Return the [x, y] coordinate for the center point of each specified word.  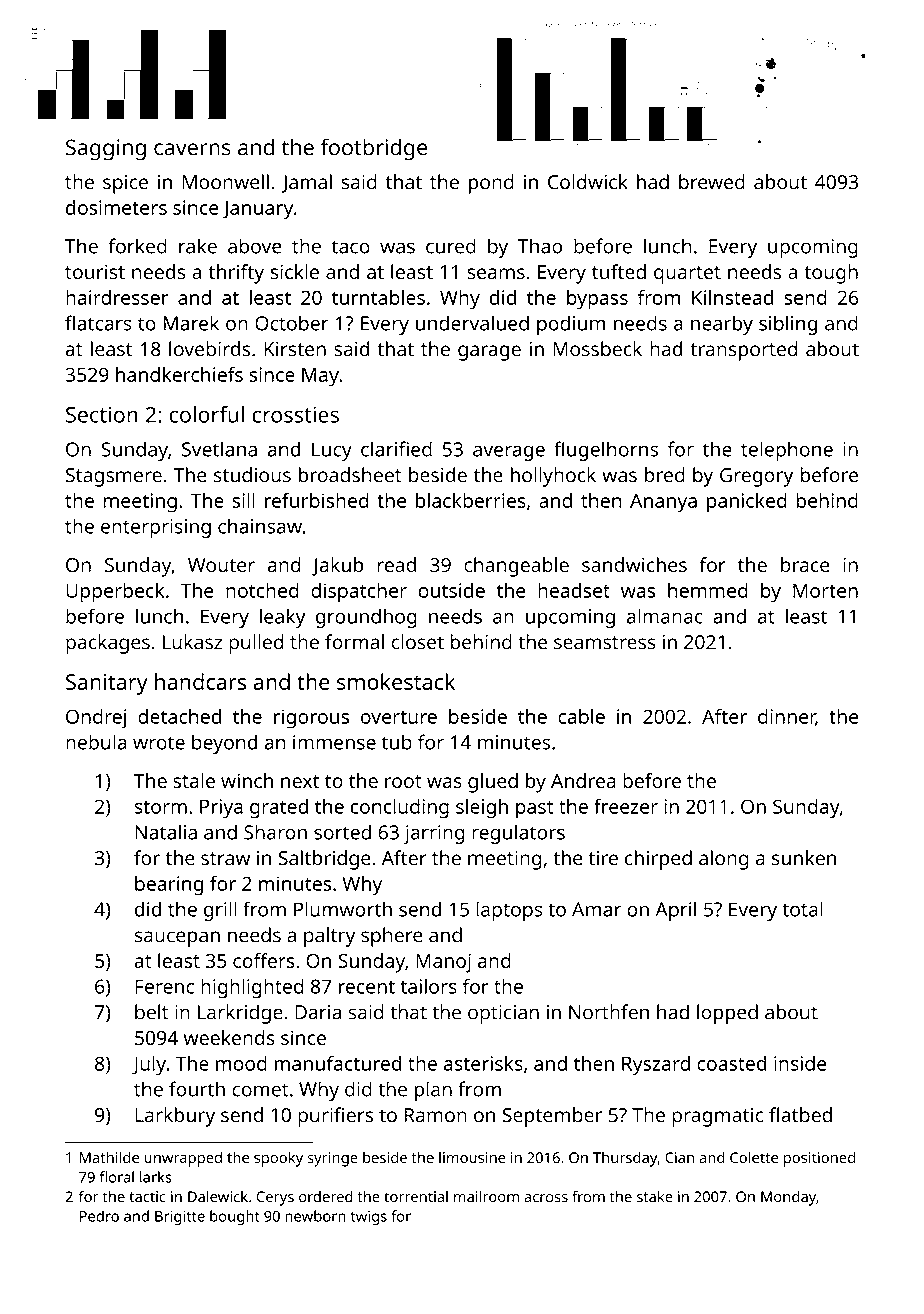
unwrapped [183, 1159]
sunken [804, 858]
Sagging [106, 150]
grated [279, 809]
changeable [516, 567]
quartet [687, 275]
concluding [400, 809]
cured [451, 246]
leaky [283, 618]
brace [805, 564]
